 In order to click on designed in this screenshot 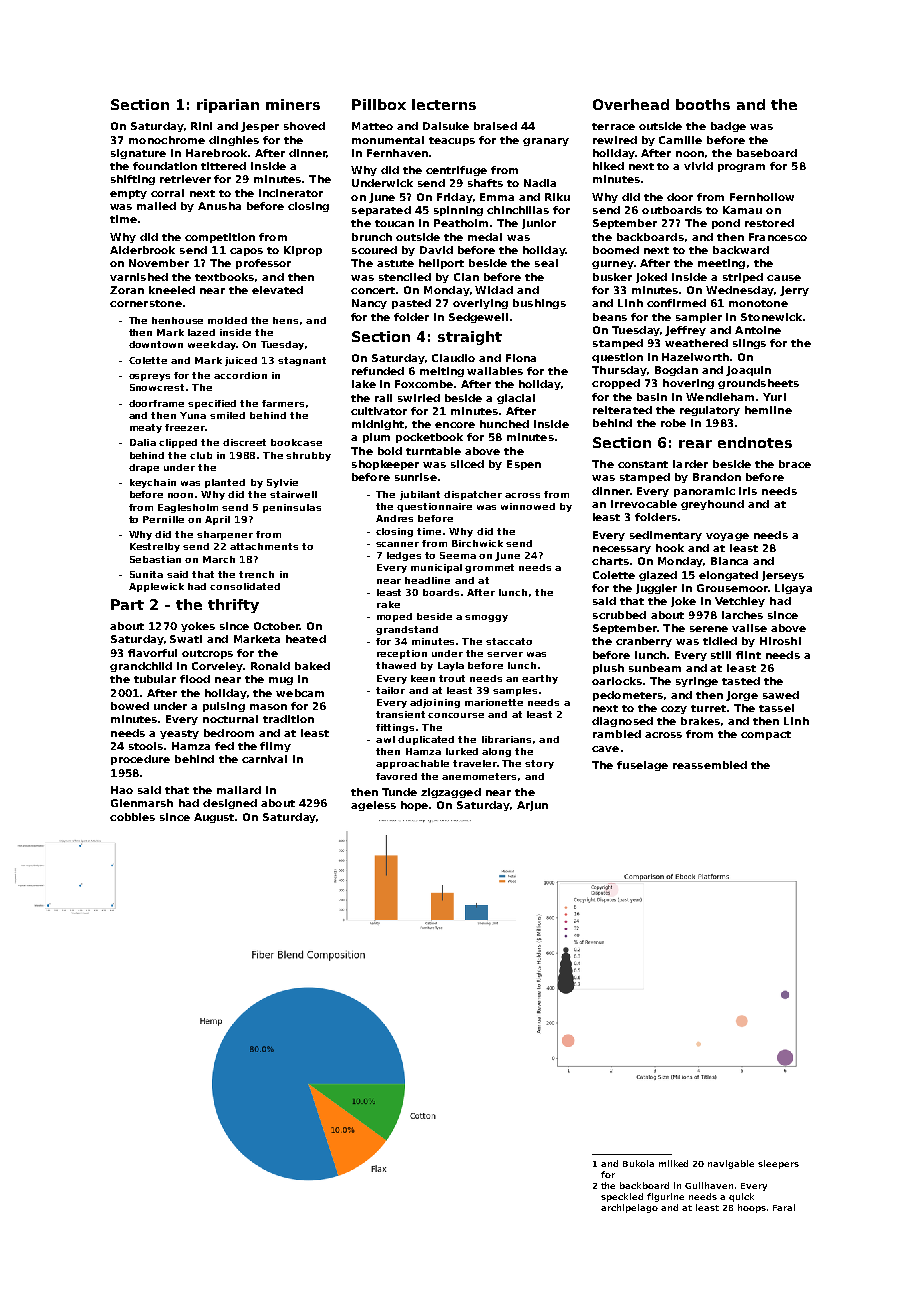, I will do `click(230, 804)`.
